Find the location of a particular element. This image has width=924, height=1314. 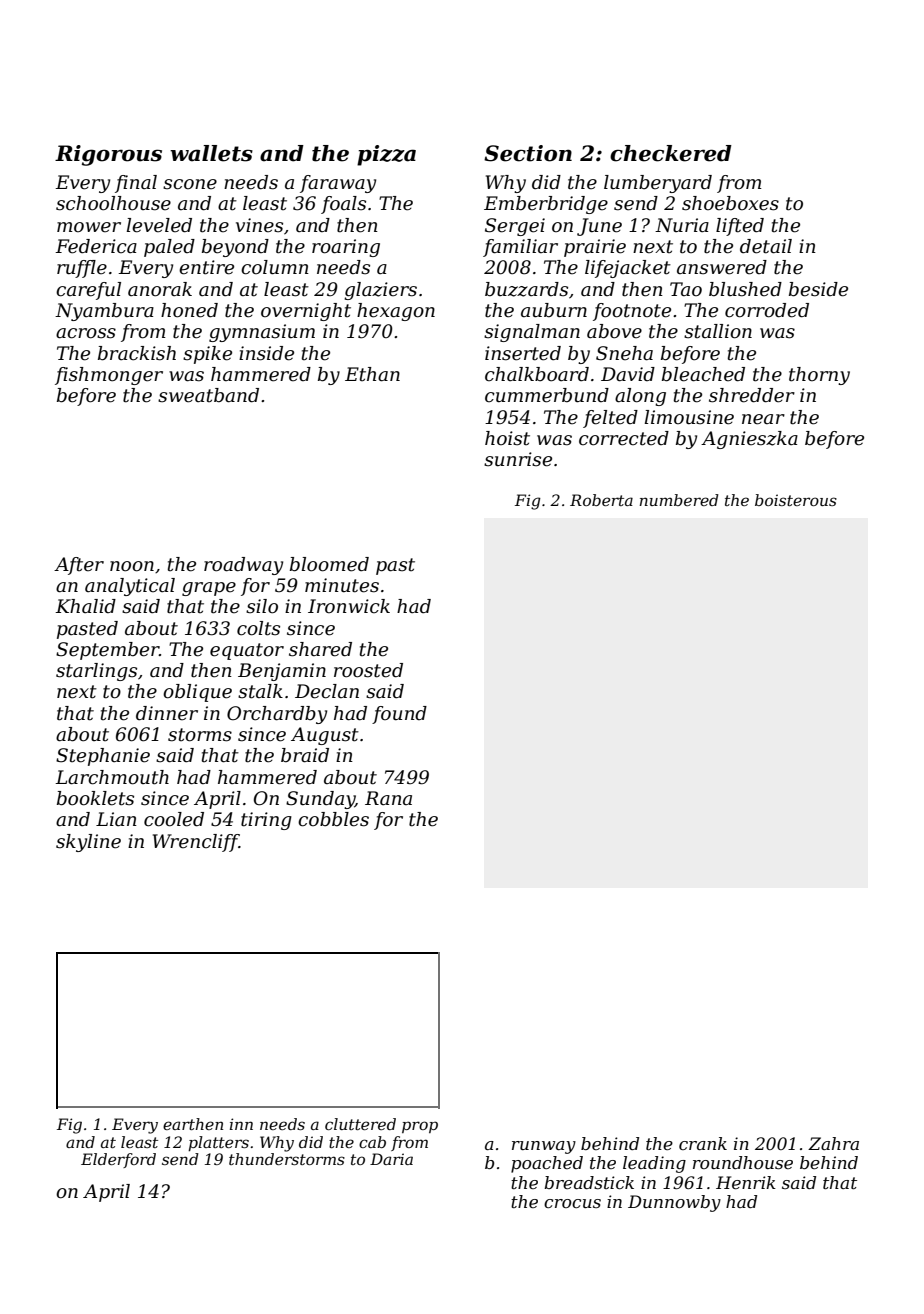

grape is located at coordinates (209, 589).
